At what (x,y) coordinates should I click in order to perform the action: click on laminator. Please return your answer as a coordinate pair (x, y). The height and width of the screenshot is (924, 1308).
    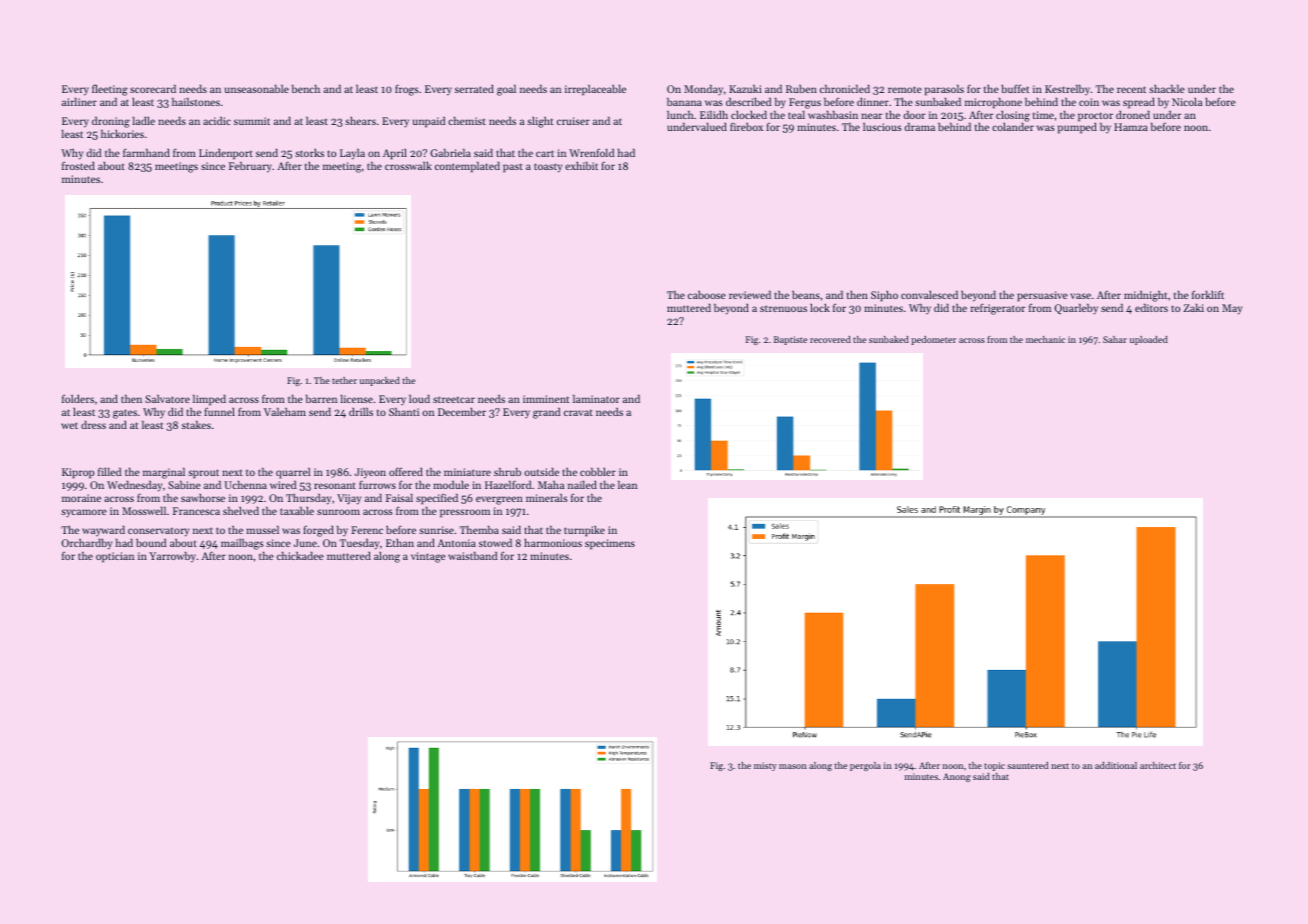
    Looking at the image, I should click on (596, 399).
